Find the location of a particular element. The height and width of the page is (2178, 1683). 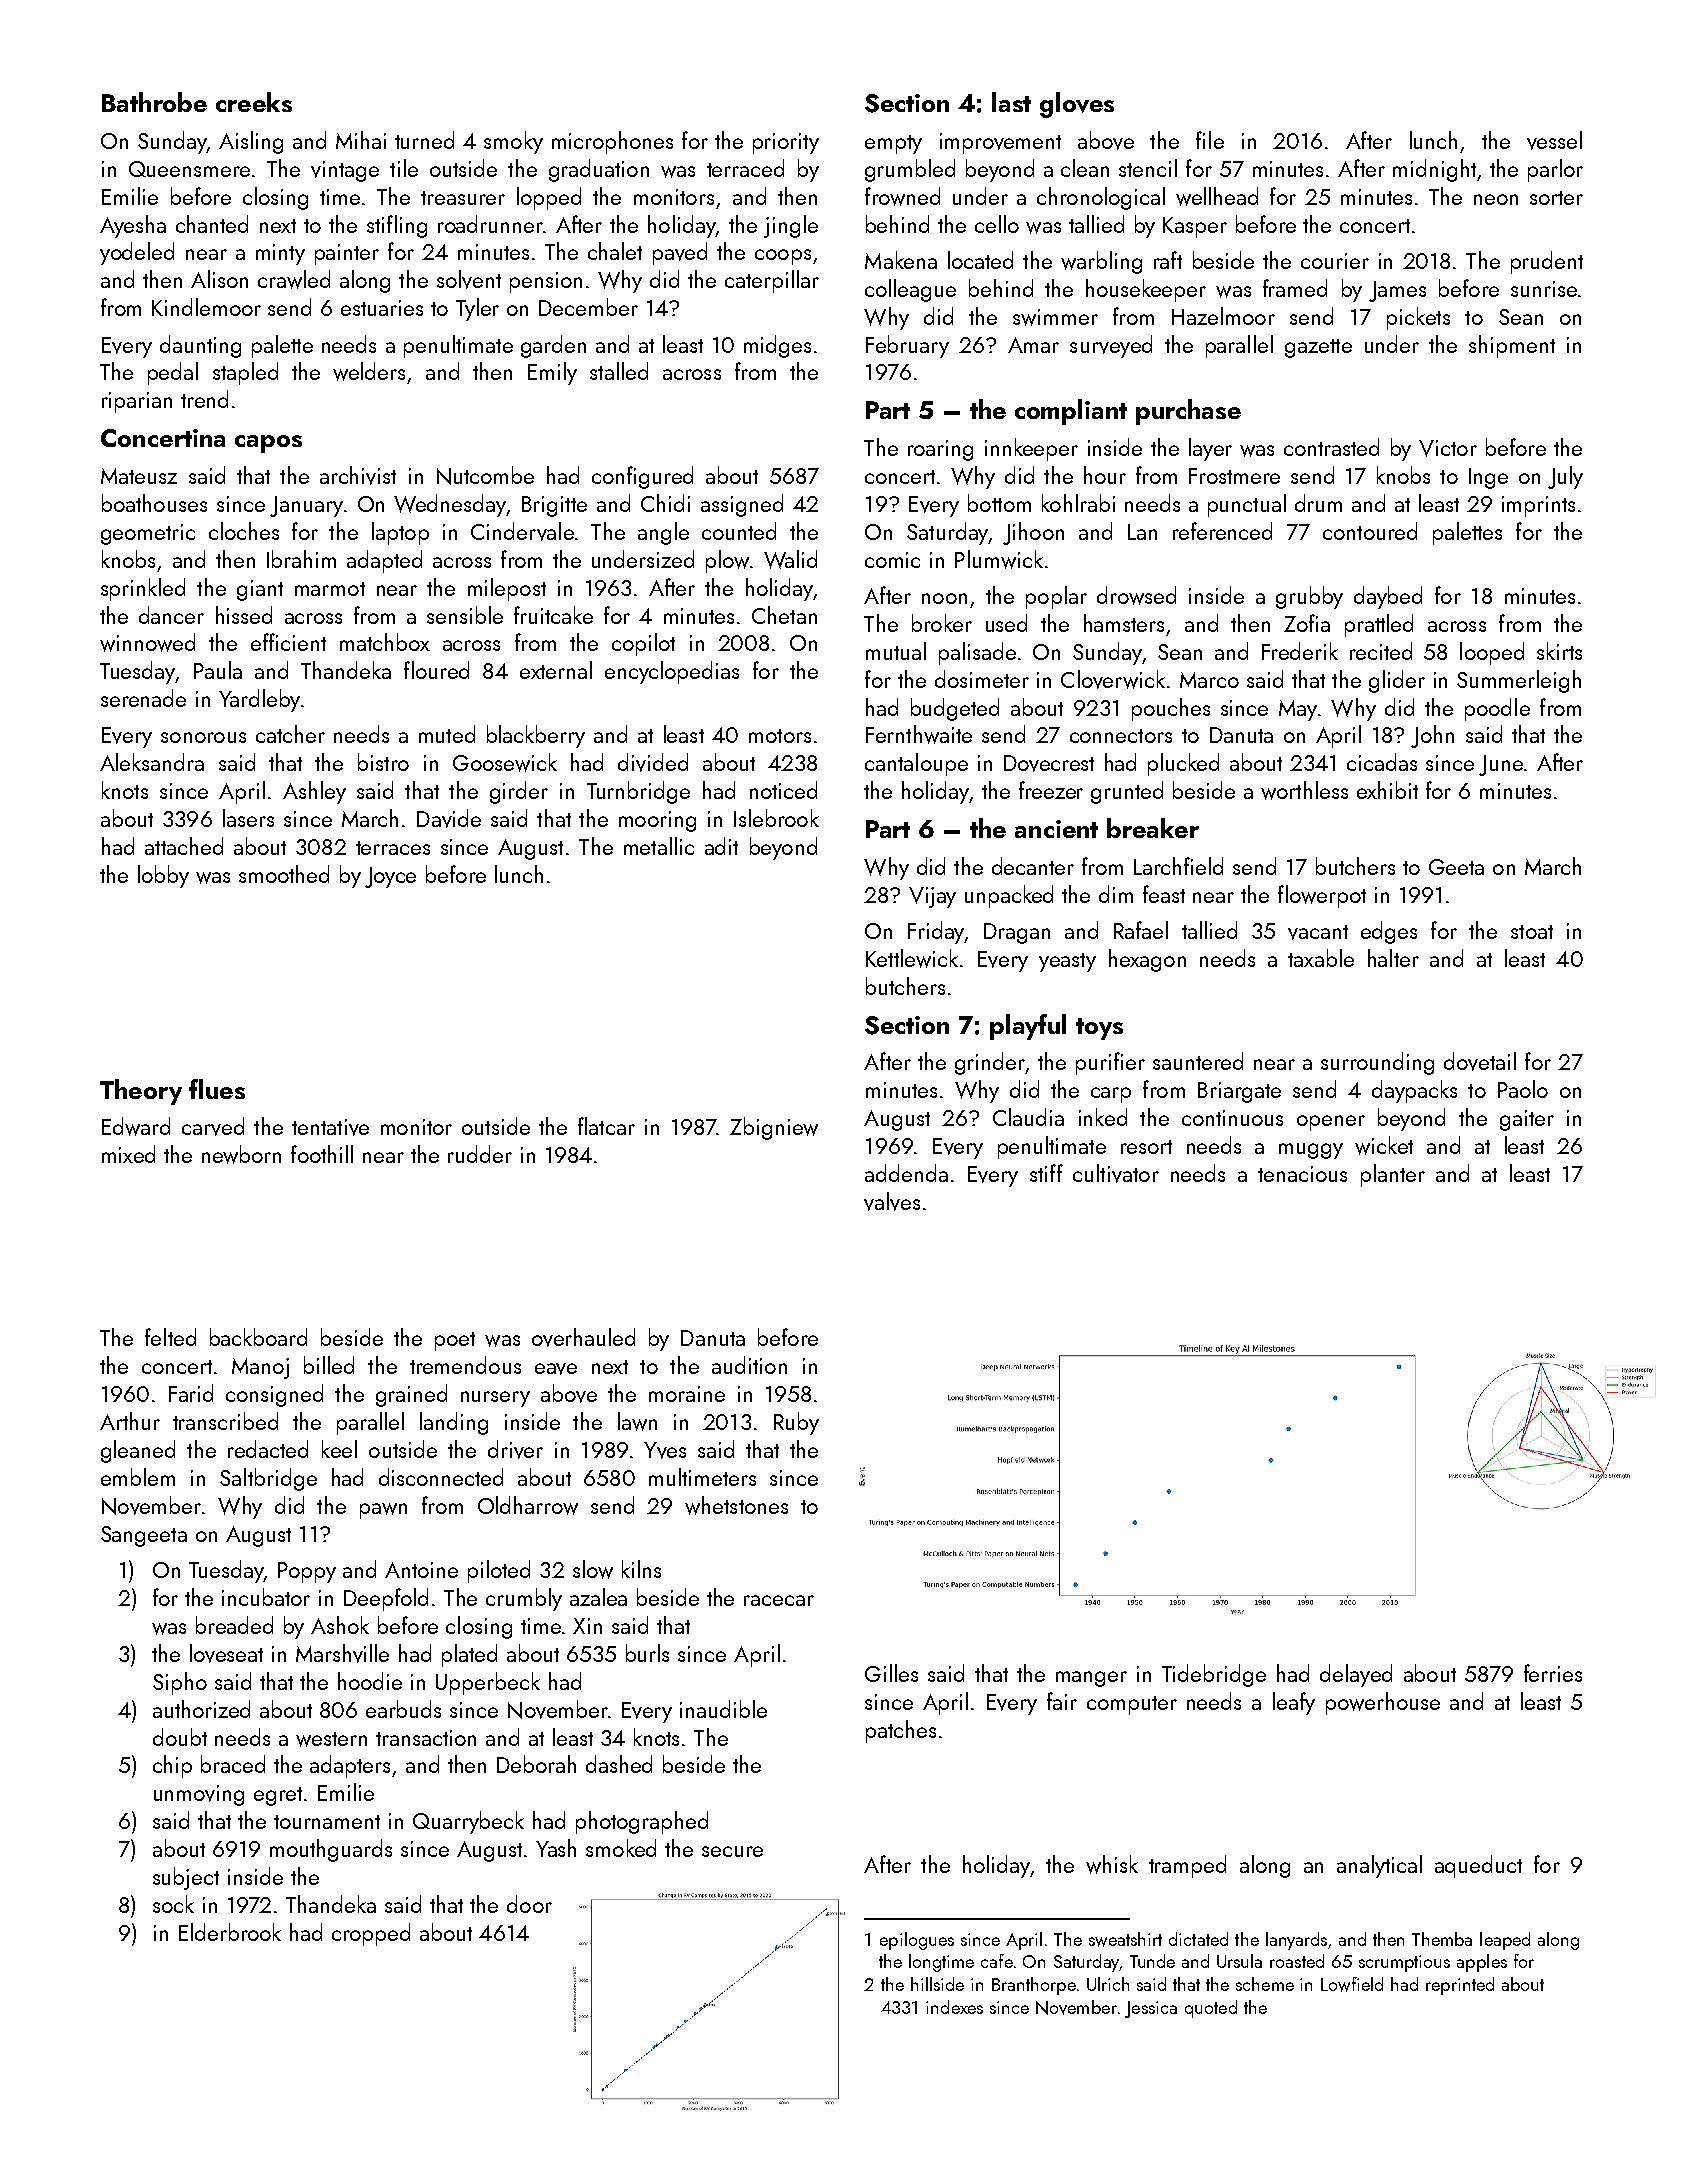

tenacious is located at coordinates (1302, 1174).
